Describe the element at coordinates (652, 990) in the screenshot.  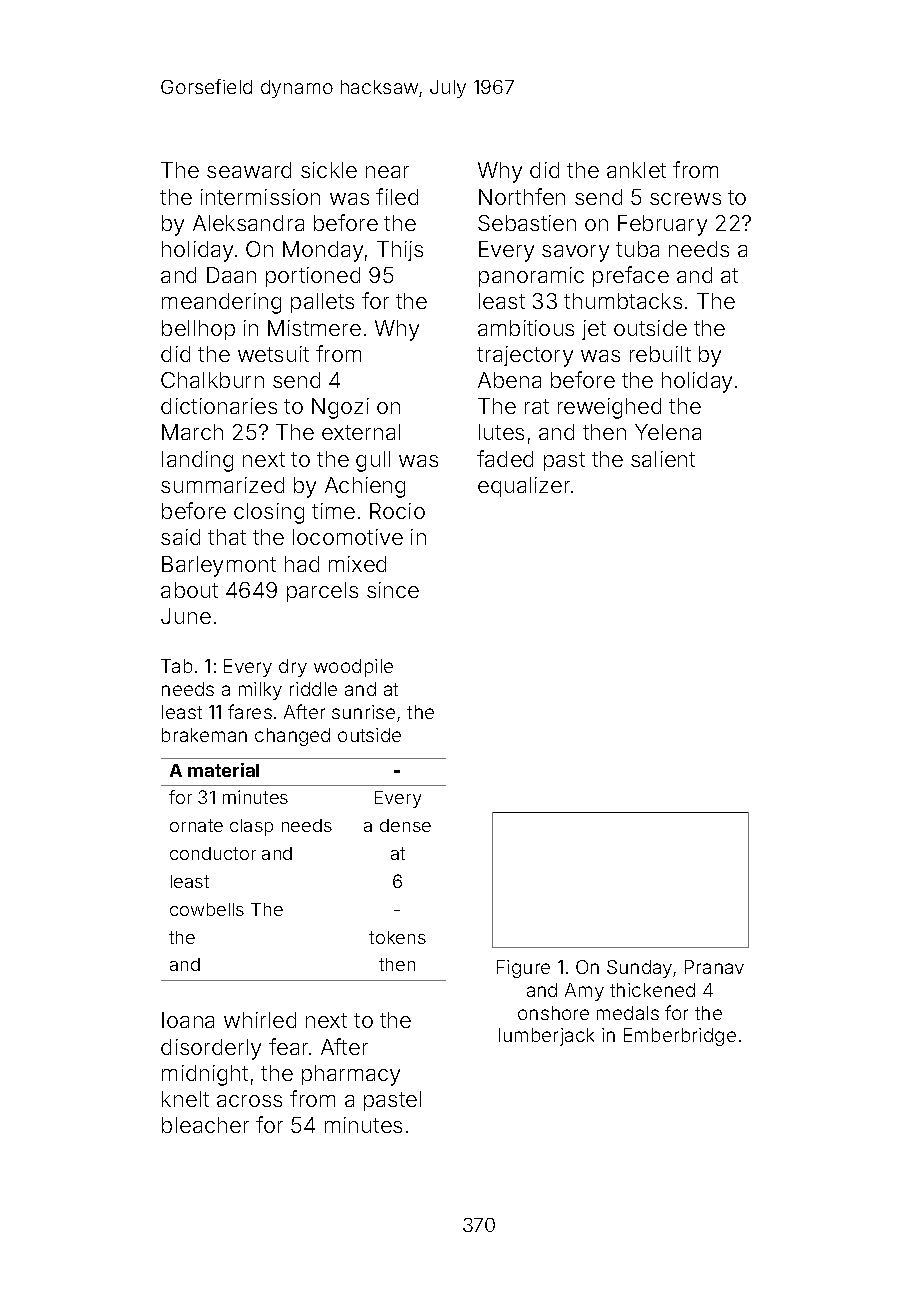
I see `thickened` at that location.
